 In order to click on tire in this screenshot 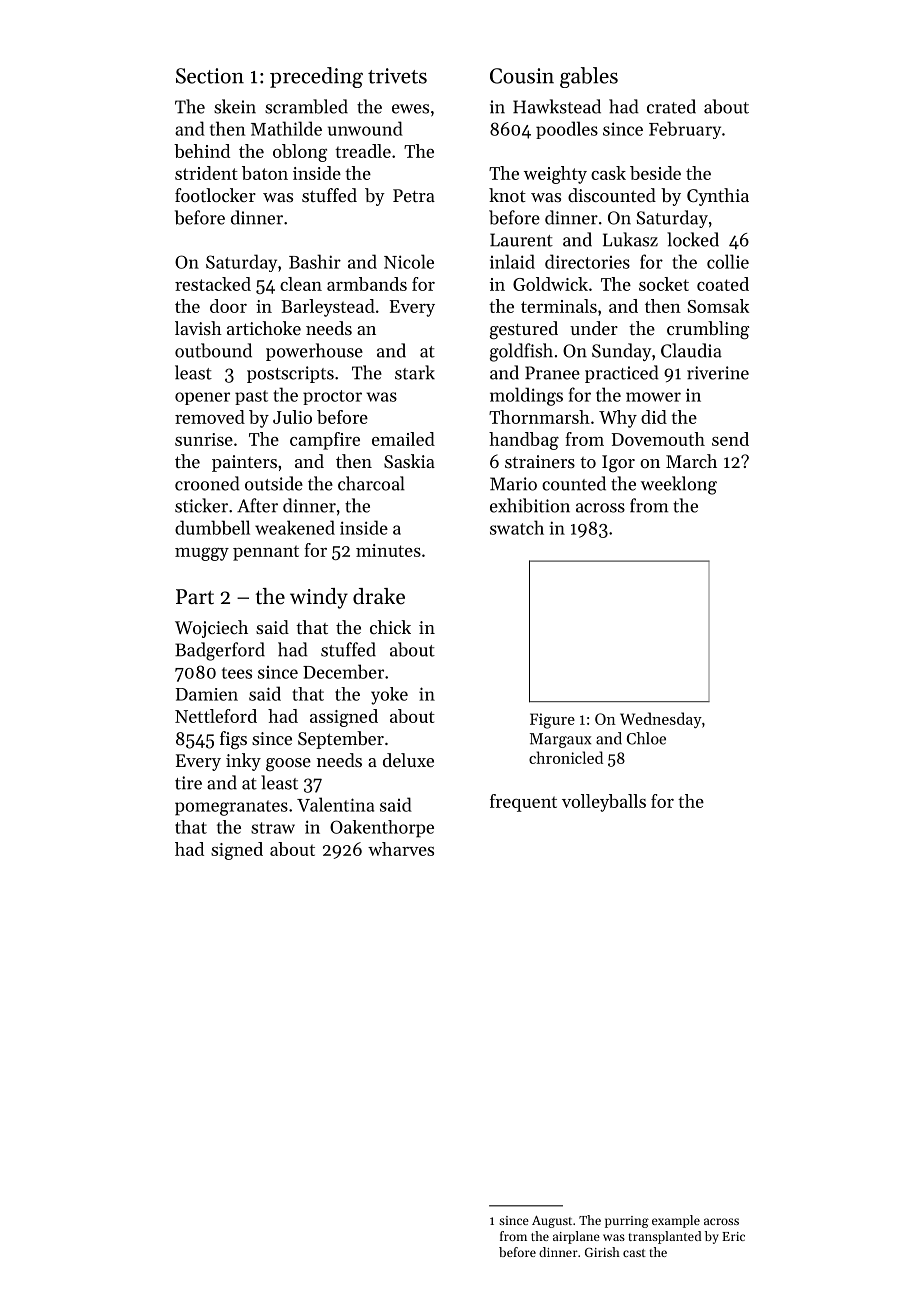, I will do `click(188, 783)`.
